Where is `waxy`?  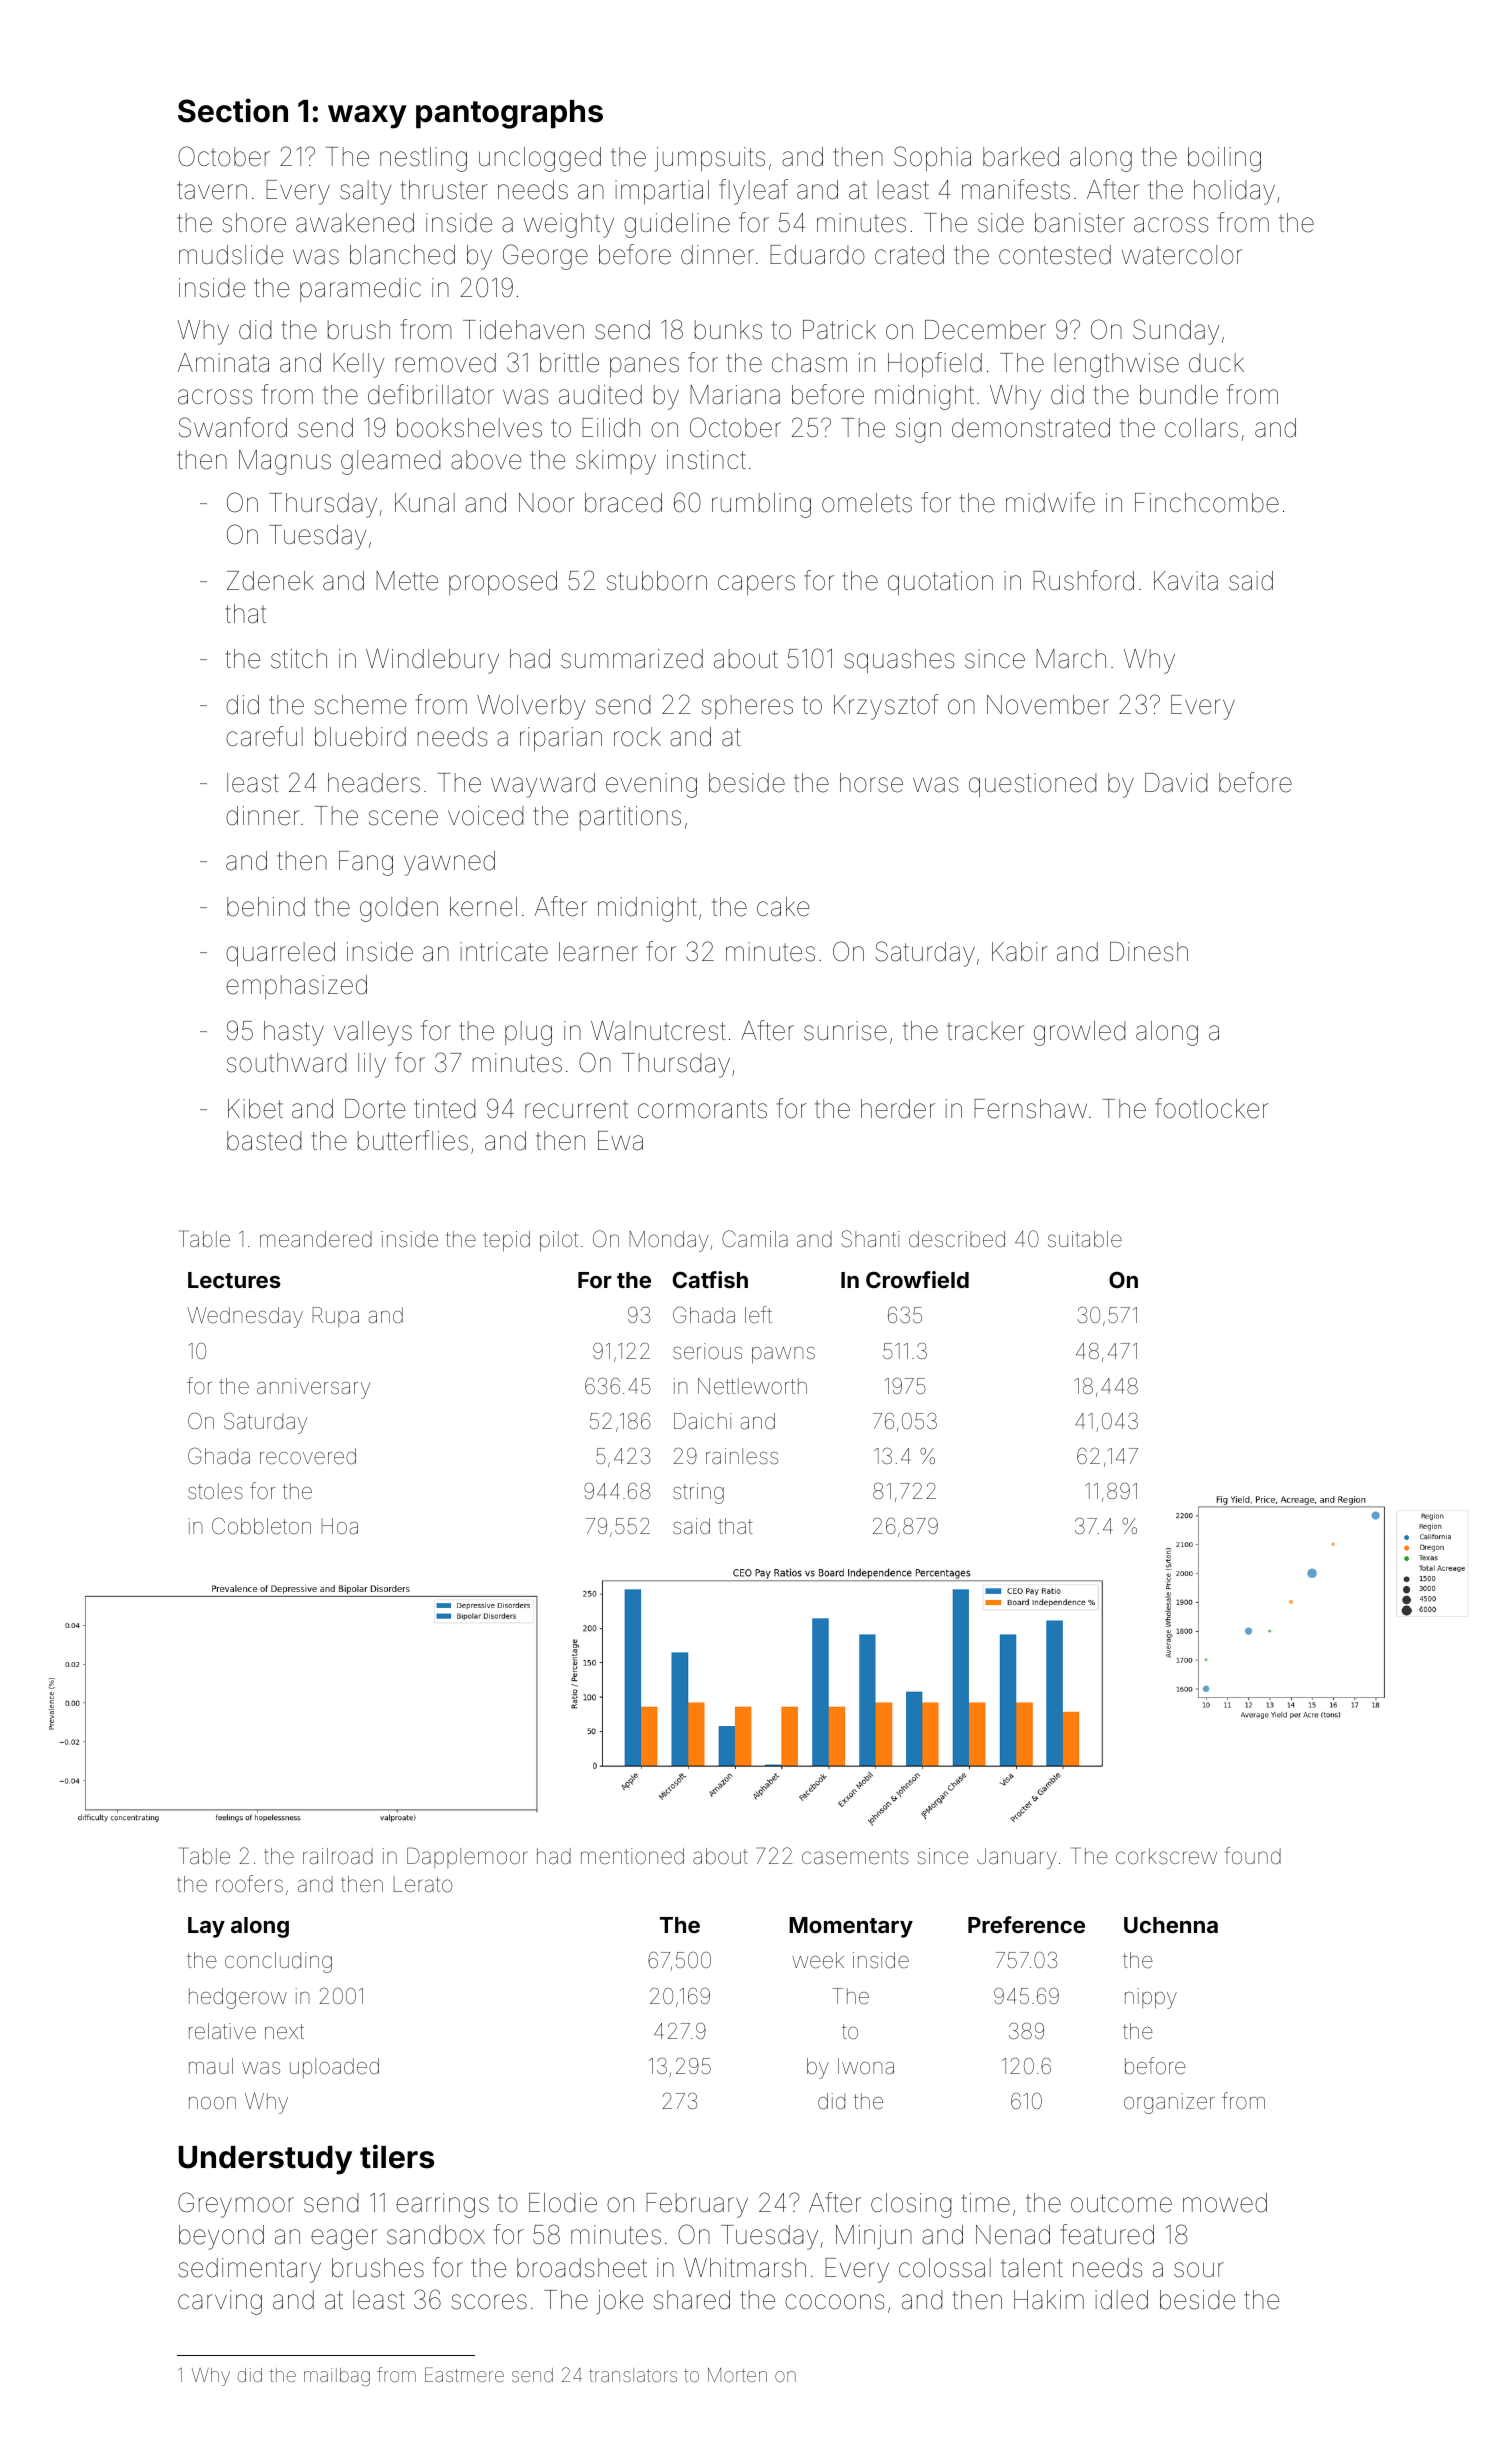
waxy is located at coordinates (367, 117).
